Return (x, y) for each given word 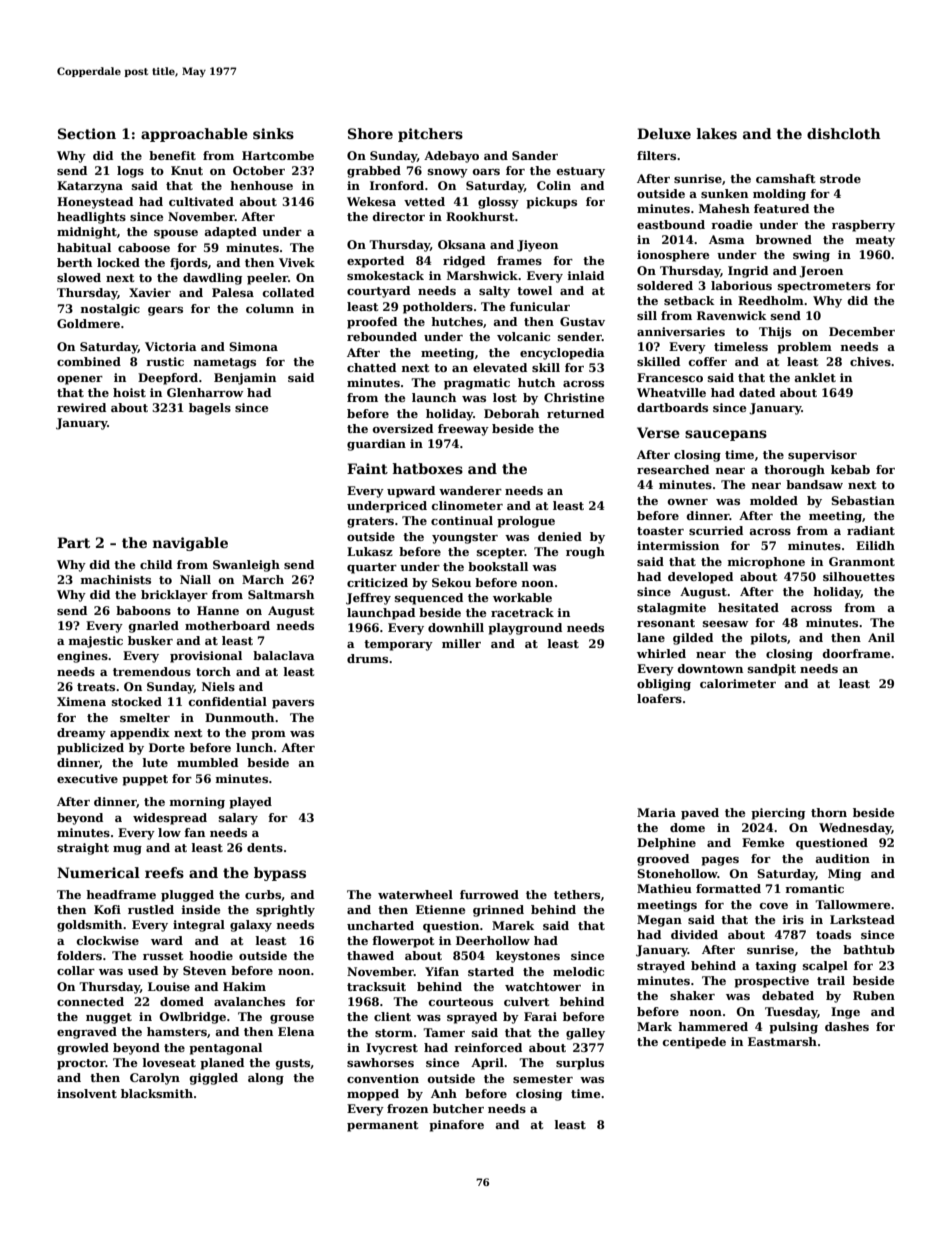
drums (367, 658)
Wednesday (855, 829)
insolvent (87, 1093)
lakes (717, 133)
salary (238, 819)
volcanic (523, 336)
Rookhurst (480, 216)
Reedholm (771, 300)
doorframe (856, 653)
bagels (210, 409)
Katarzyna (90, 187)
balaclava (284, 655)
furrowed (489, 894)
